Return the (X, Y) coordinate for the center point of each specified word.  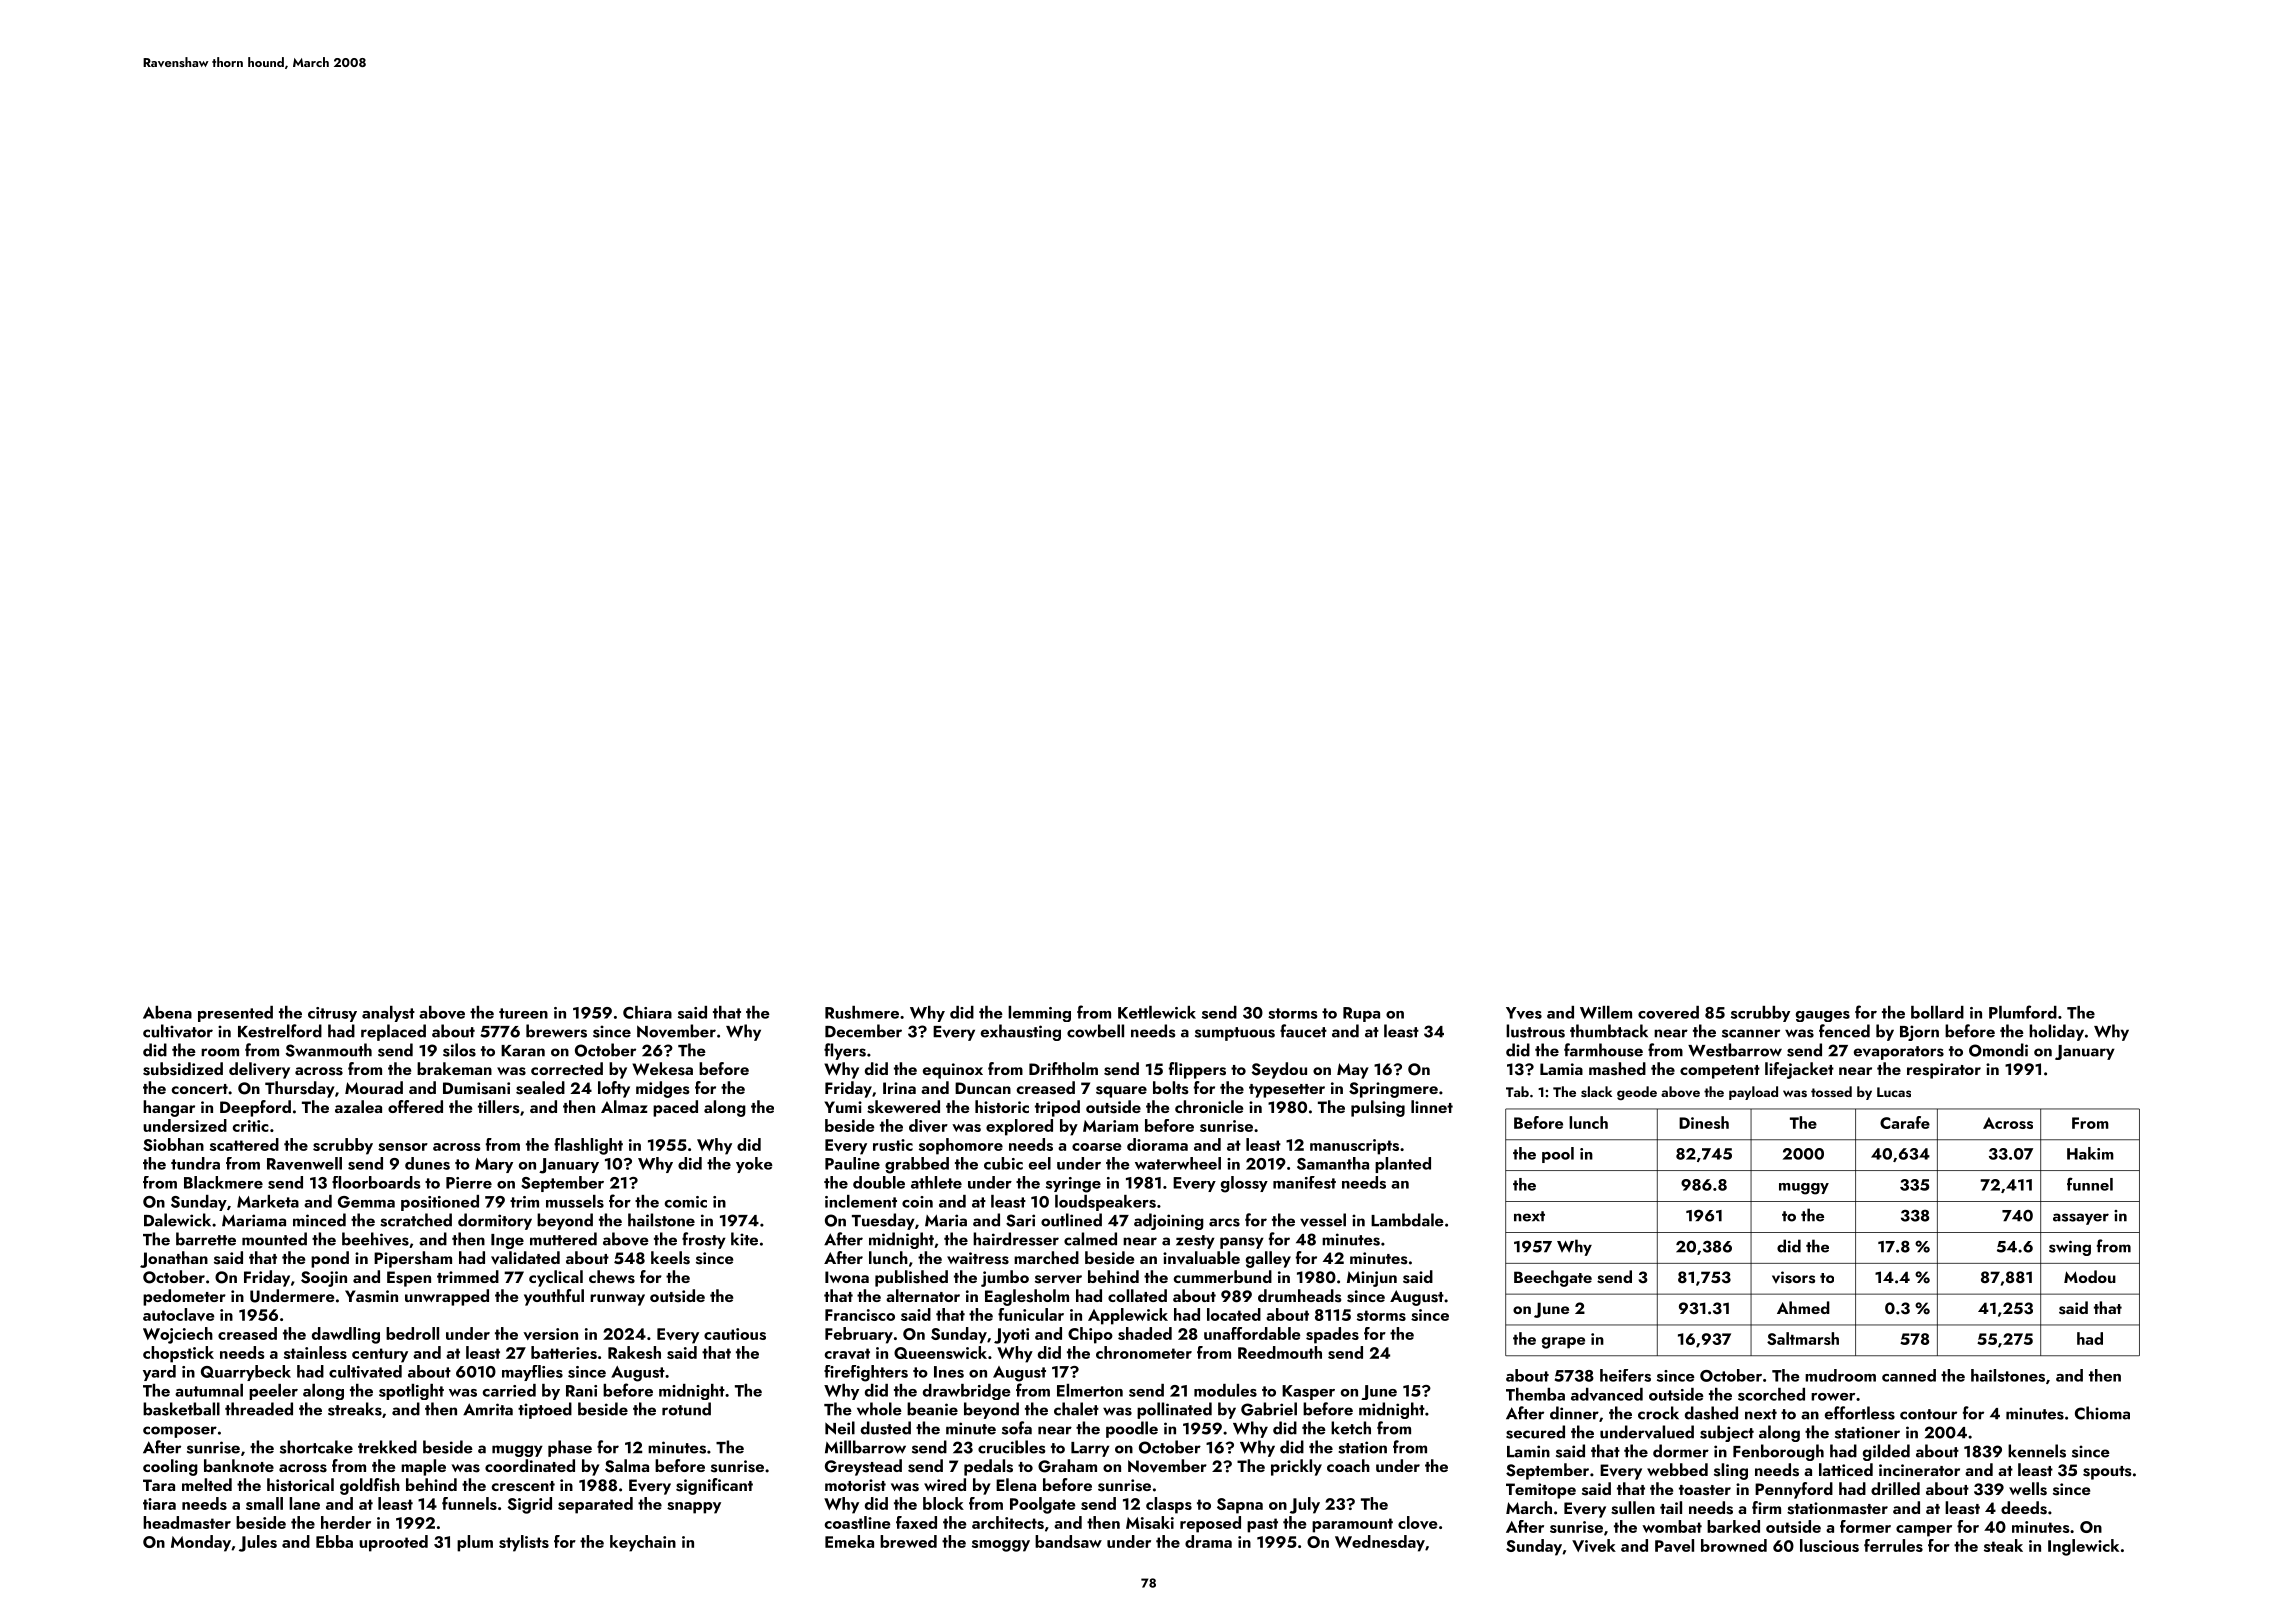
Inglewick (2083, 1547)
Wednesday (1380, 1543)
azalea (358, 1106)
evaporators (1899, 1053)
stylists (524, 1543)
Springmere (1393, 1090)
